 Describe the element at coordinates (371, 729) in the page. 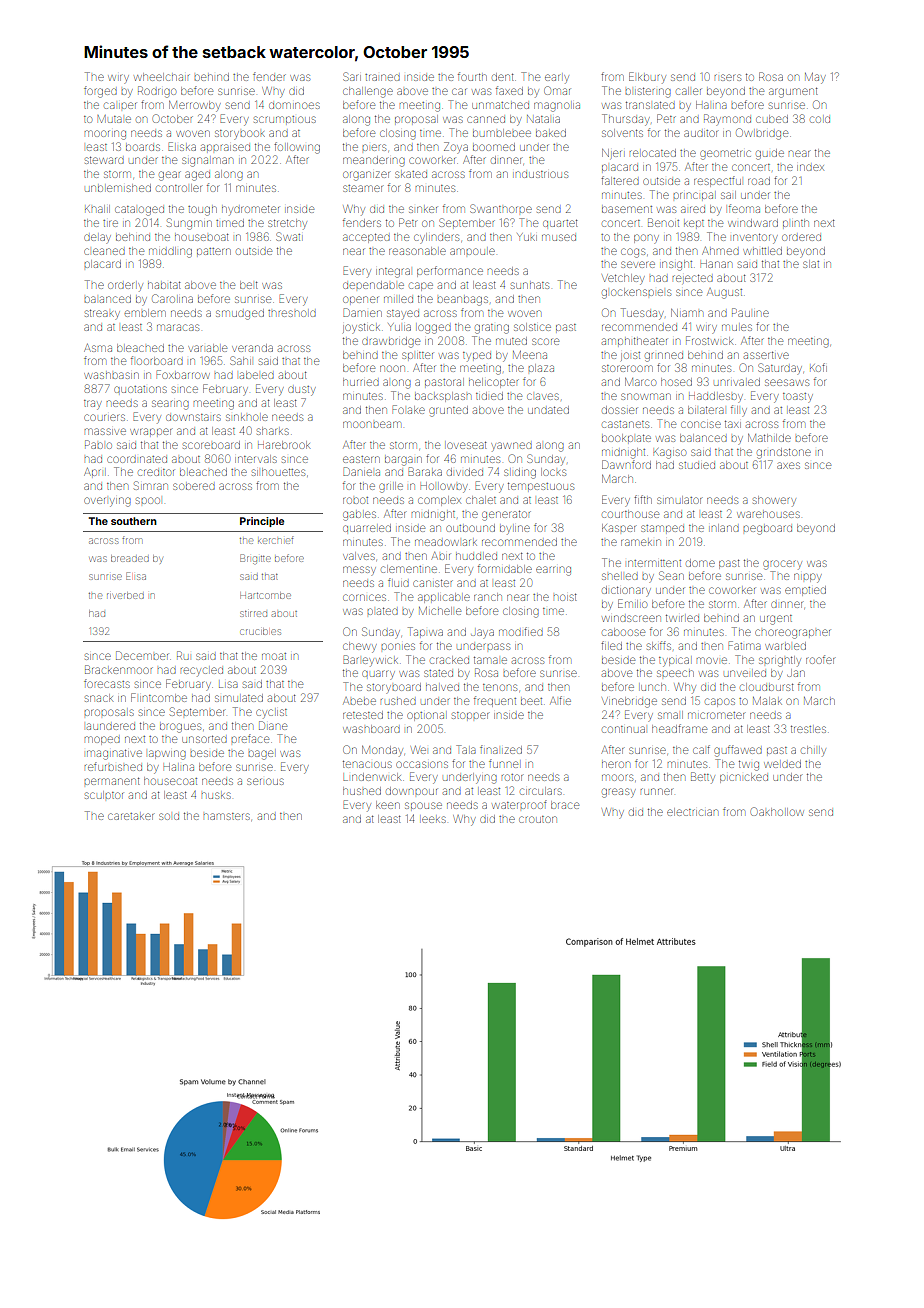

I see `washboard` at that location.
